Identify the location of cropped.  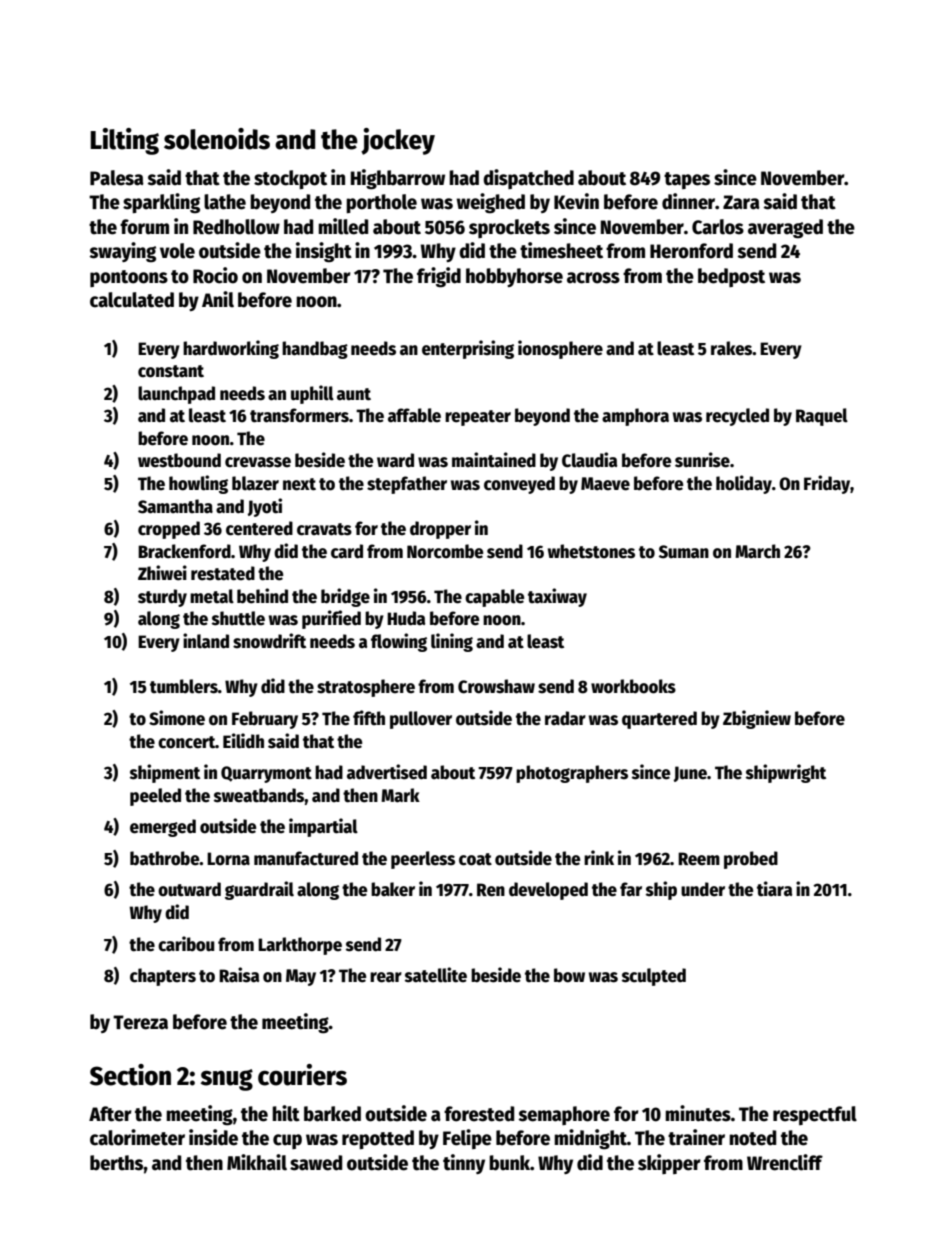
(169, 530).
